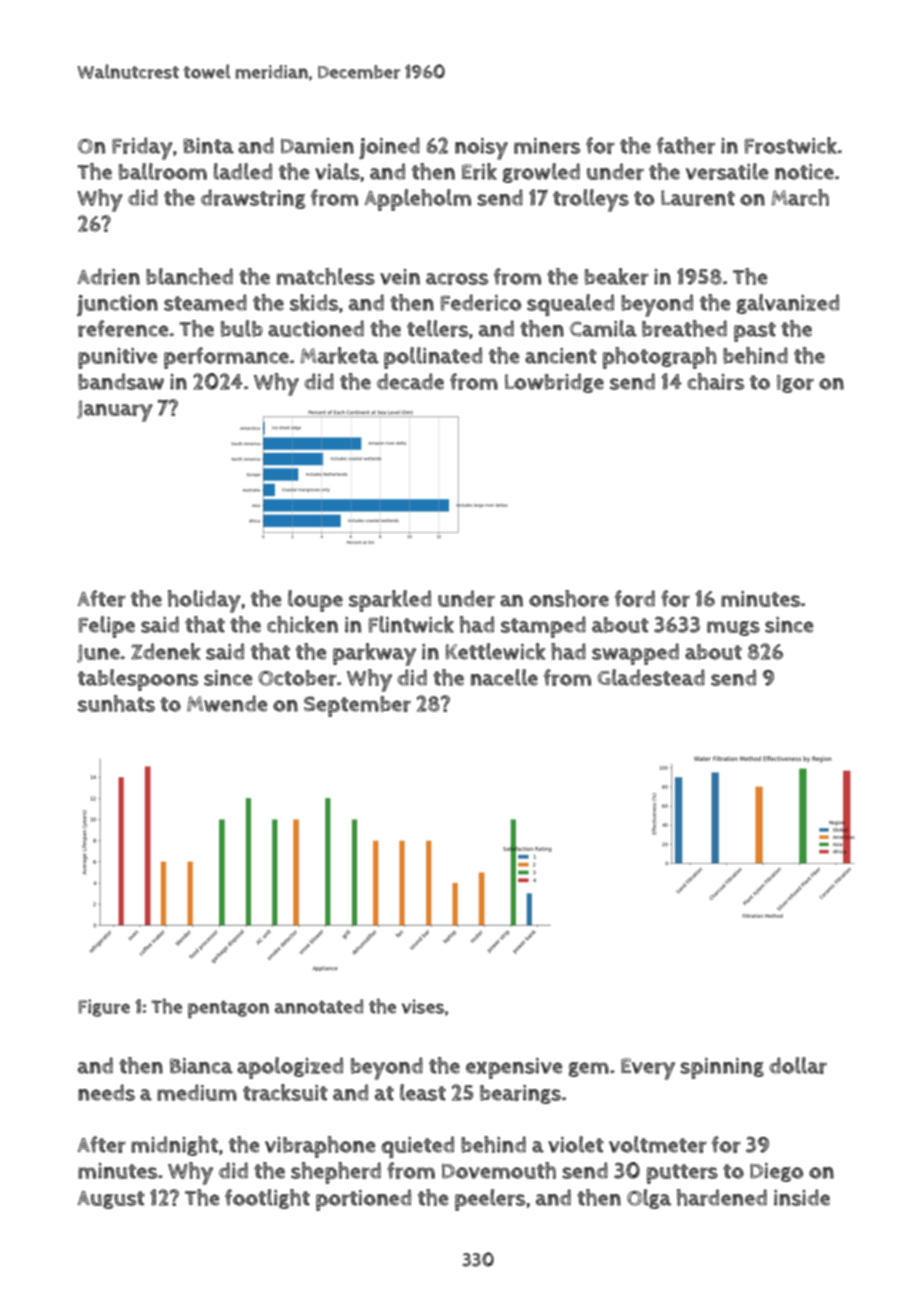 The height and width of the document is (1314, 924). Describe the element at coordinates (423, 1006) in the document. I see `vises` at that location.
